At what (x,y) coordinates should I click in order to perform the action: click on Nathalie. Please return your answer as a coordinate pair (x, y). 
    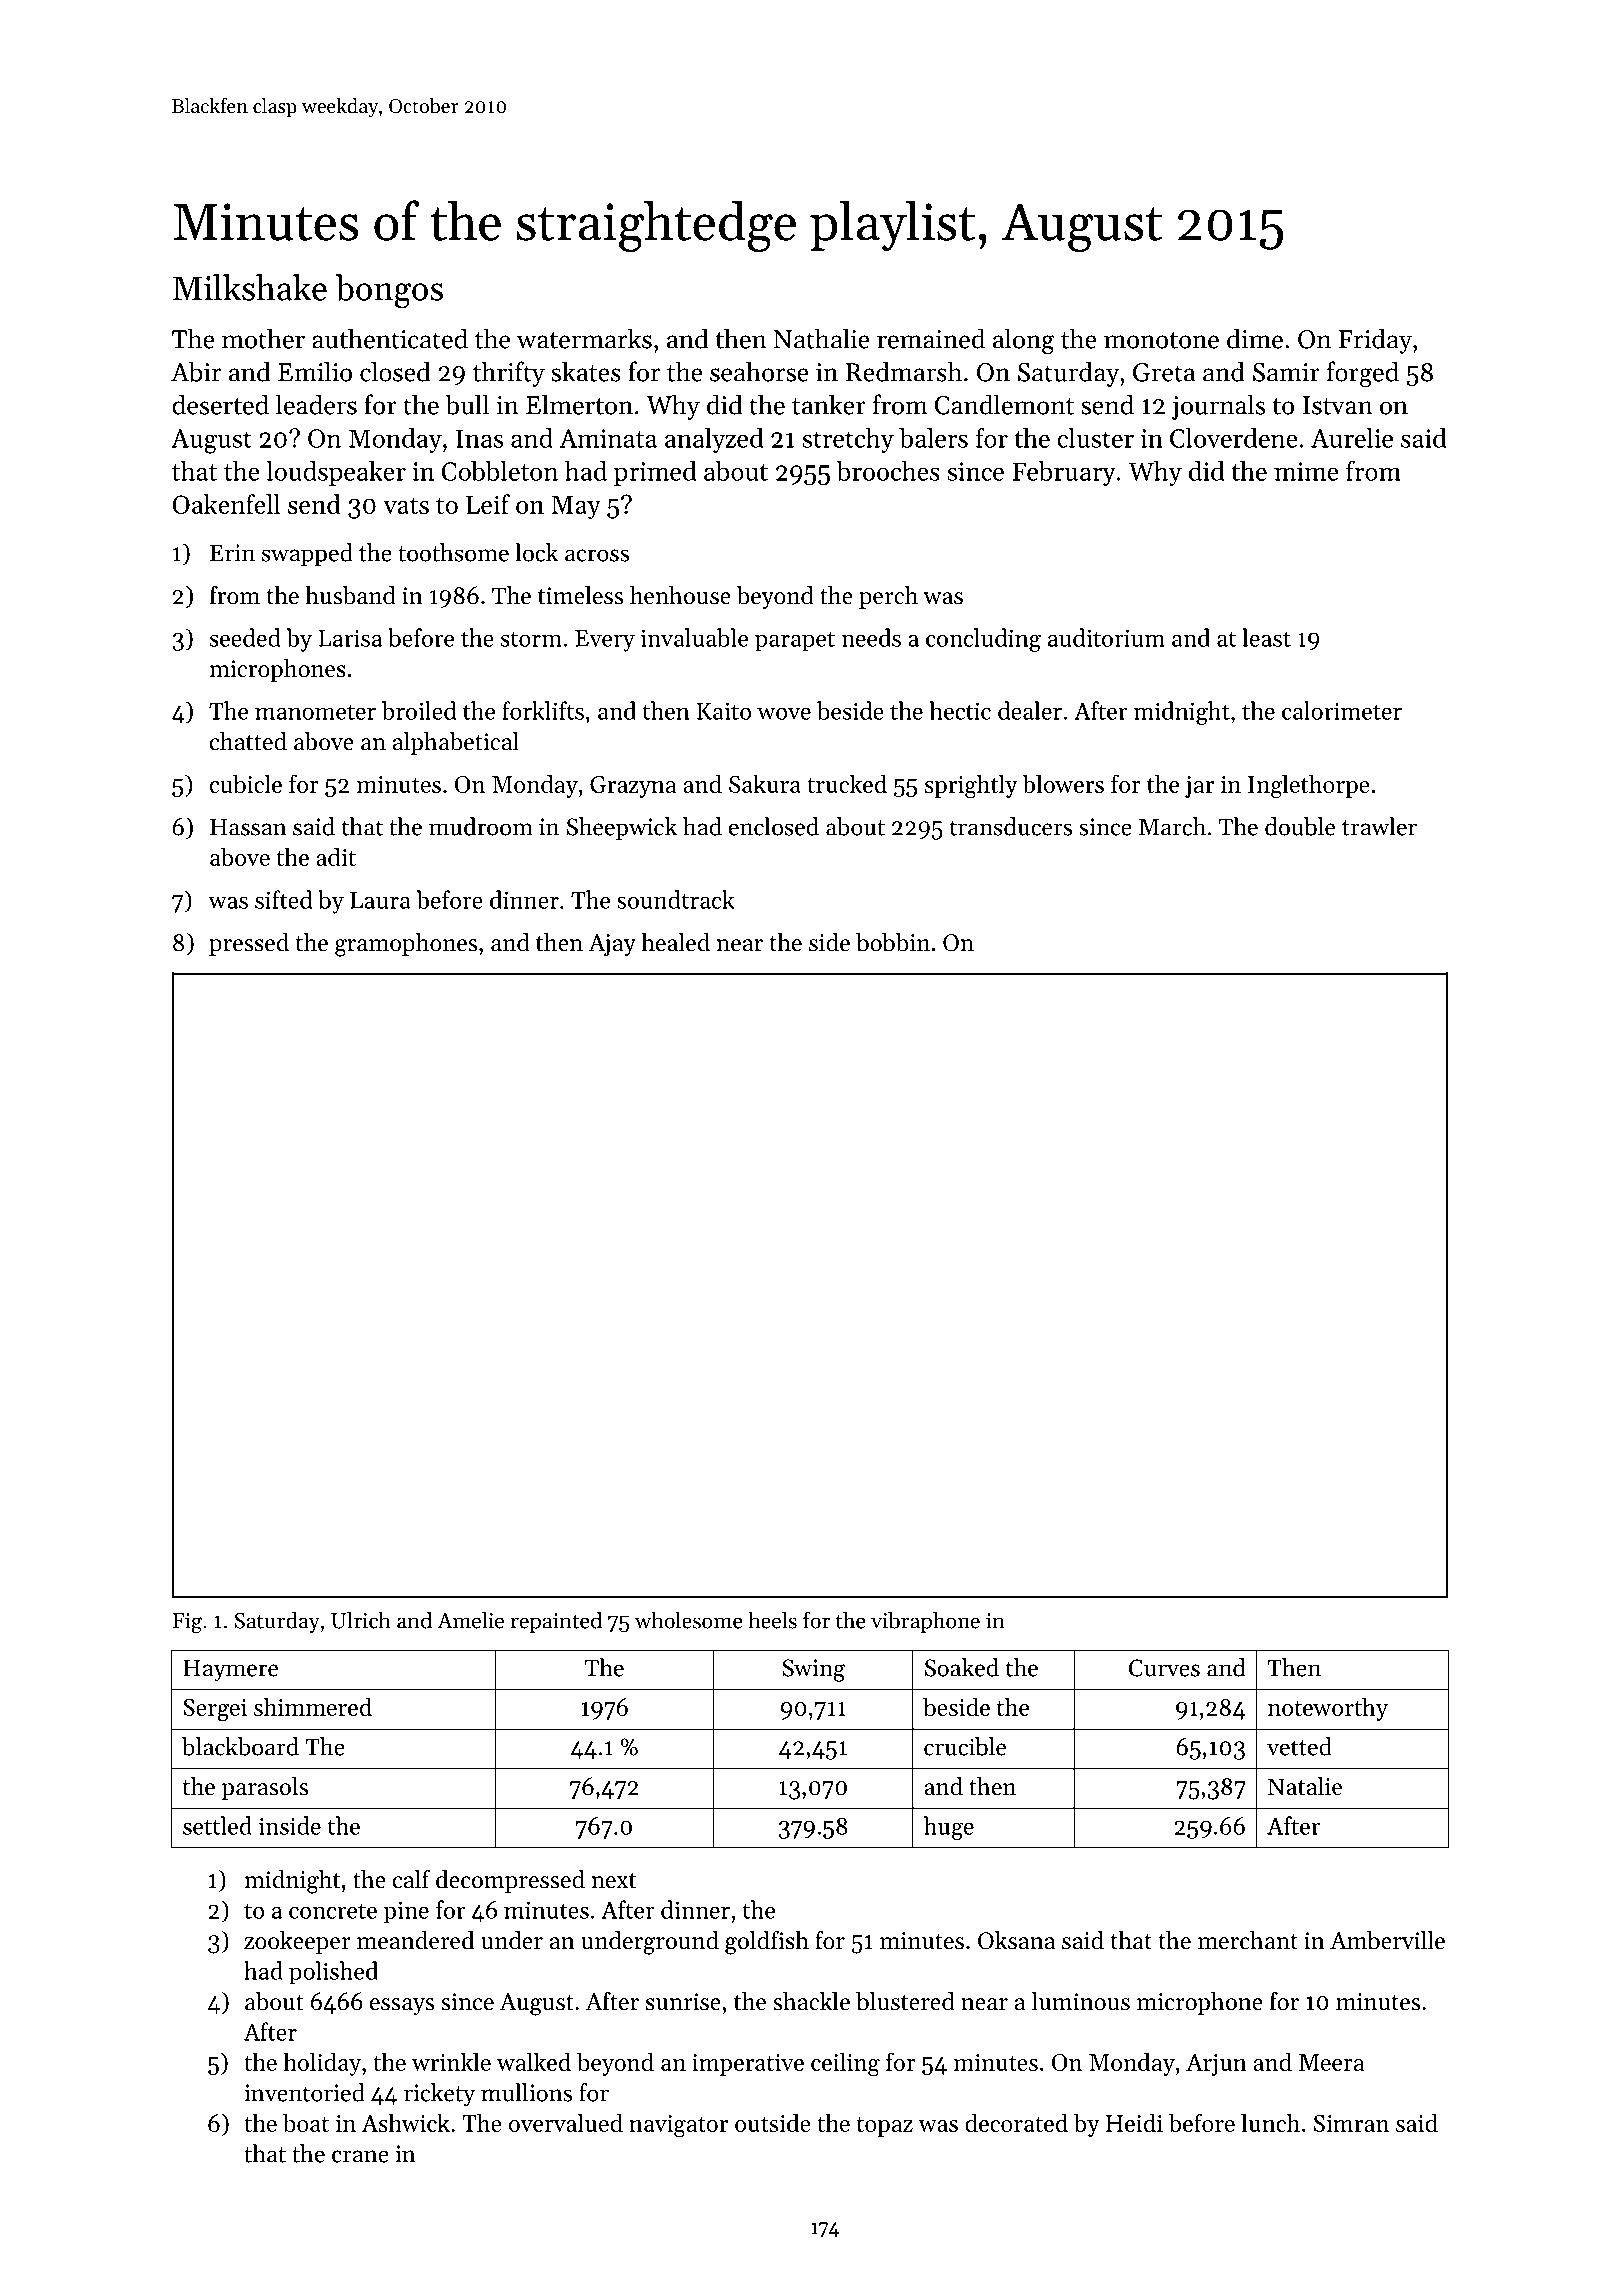
    Looking at the image, I should click on (822, 338).
